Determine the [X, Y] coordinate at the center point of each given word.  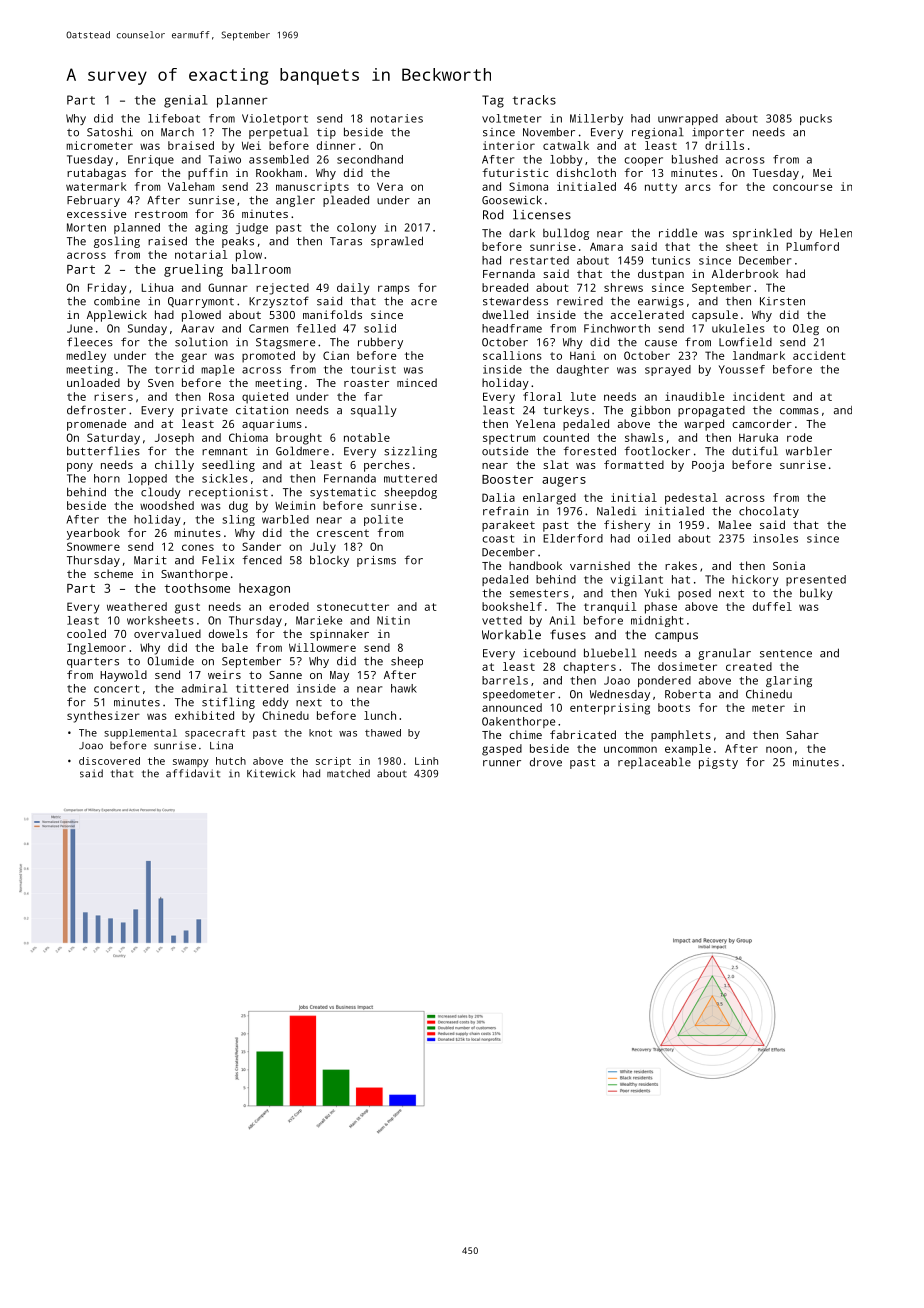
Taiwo [225, 159]
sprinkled [762, 234]
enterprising [610, 709]
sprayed [668, 370]
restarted [539, 260]
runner [502, 763]
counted [566, 437]
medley [86, 357]
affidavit [193, 773]
